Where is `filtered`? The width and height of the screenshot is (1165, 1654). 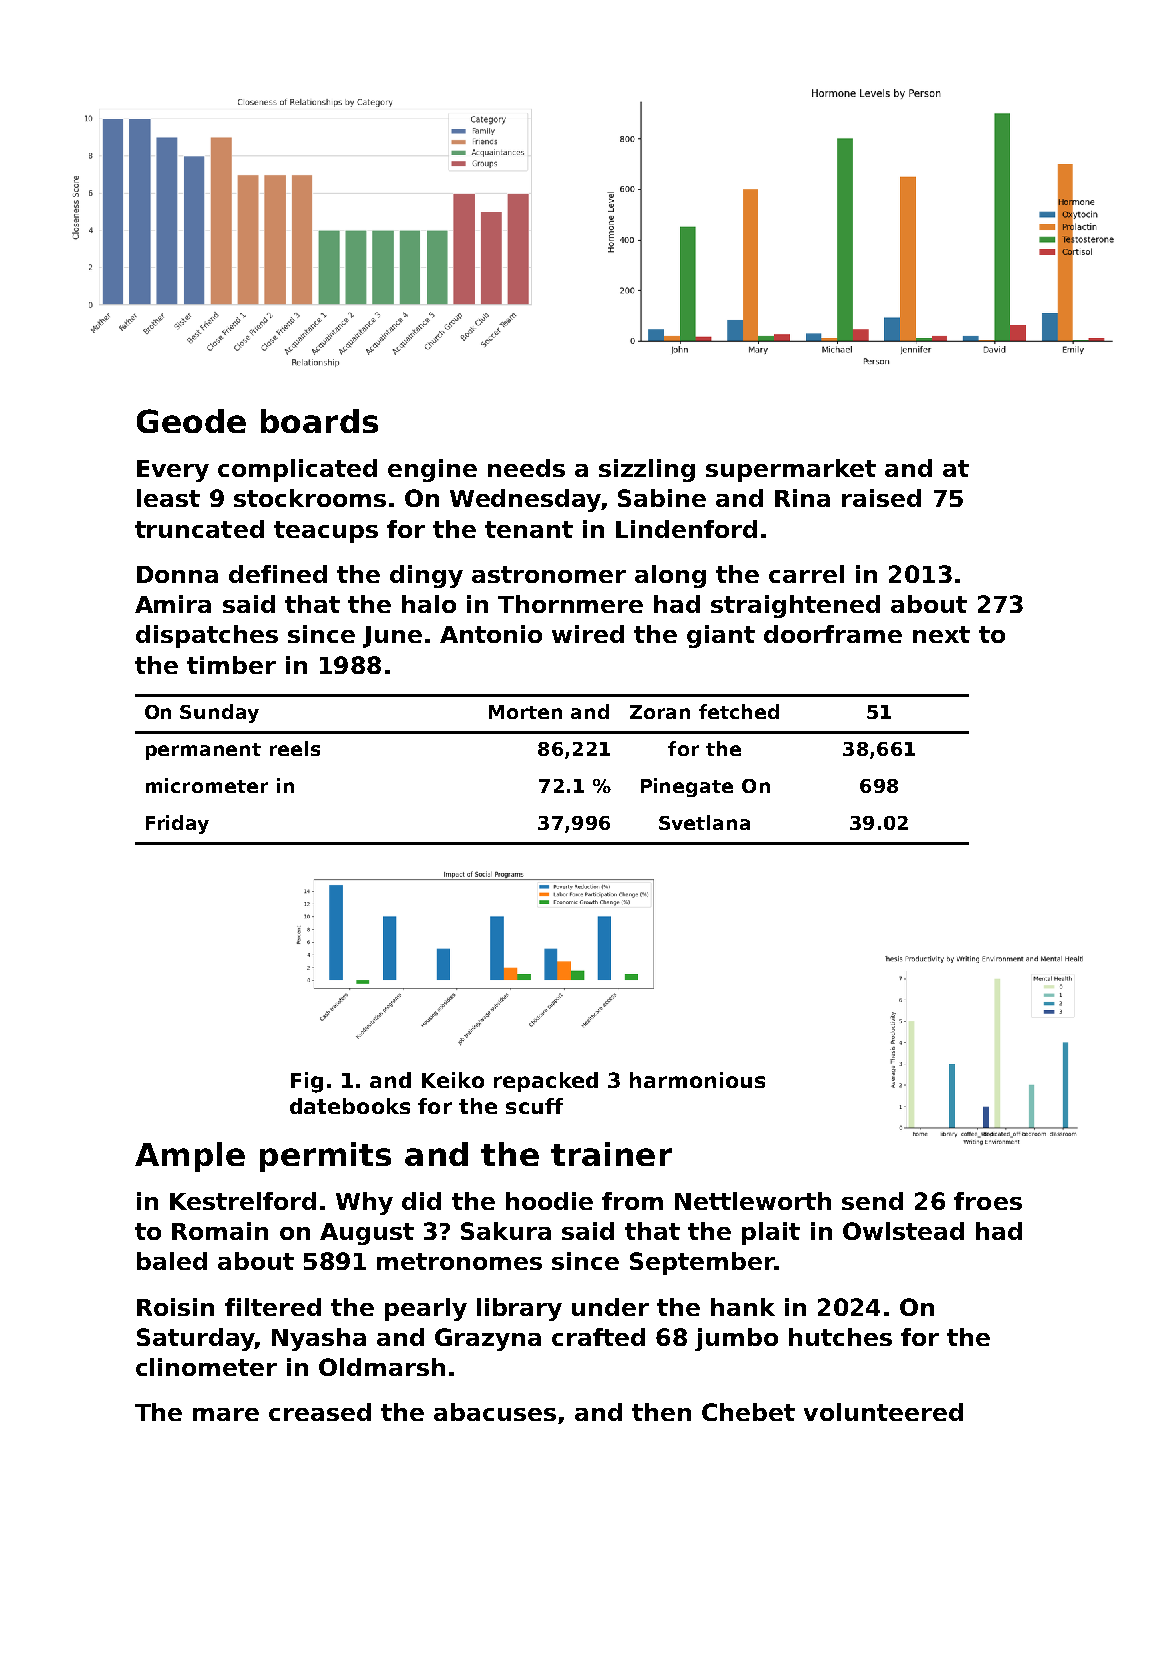 filtered is located at coordinates (273, 1307).
